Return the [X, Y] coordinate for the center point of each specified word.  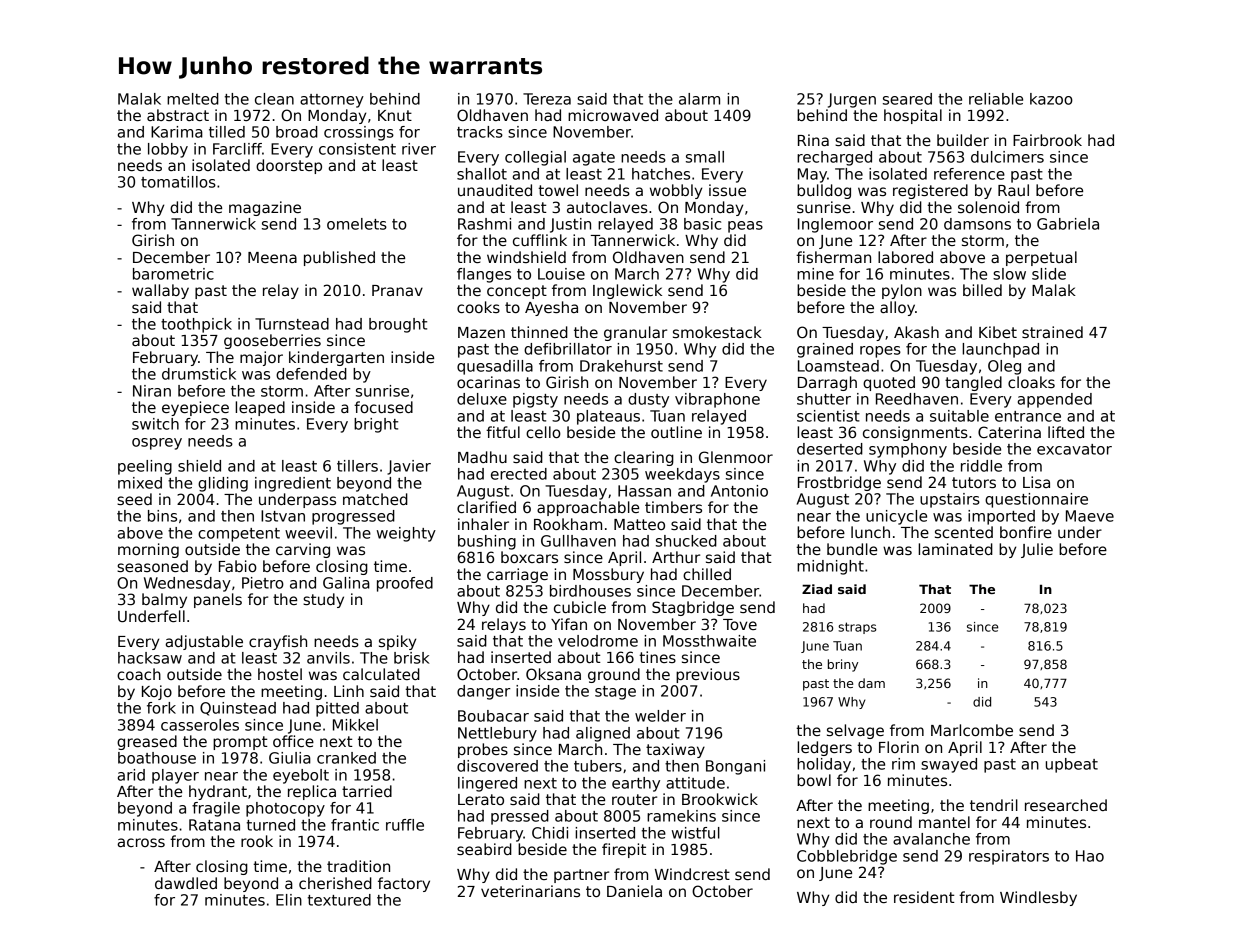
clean [274, 99]
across [141, 842]
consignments [915, 433]
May [812, 175]
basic [703, 224]
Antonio [739, 491]
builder [963, 140]
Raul [1013, 190]
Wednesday [187, 584]
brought [398, 325]
